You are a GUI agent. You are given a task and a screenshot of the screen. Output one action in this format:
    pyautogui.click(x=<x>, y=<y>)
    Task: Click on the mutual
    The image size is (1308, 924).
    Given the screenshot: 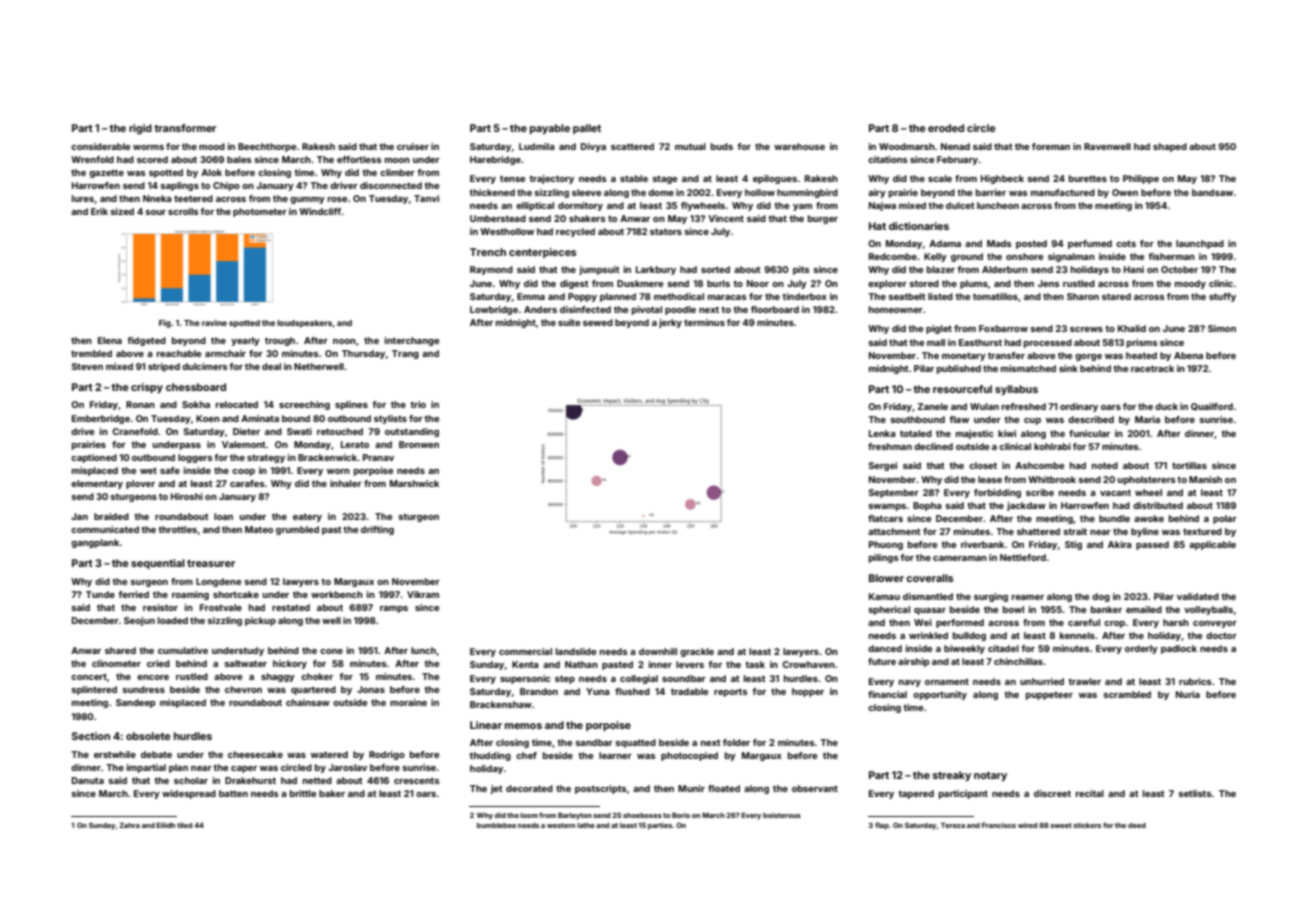 What is the action you would take?
    pyautogui.click(x=690, y=146)
